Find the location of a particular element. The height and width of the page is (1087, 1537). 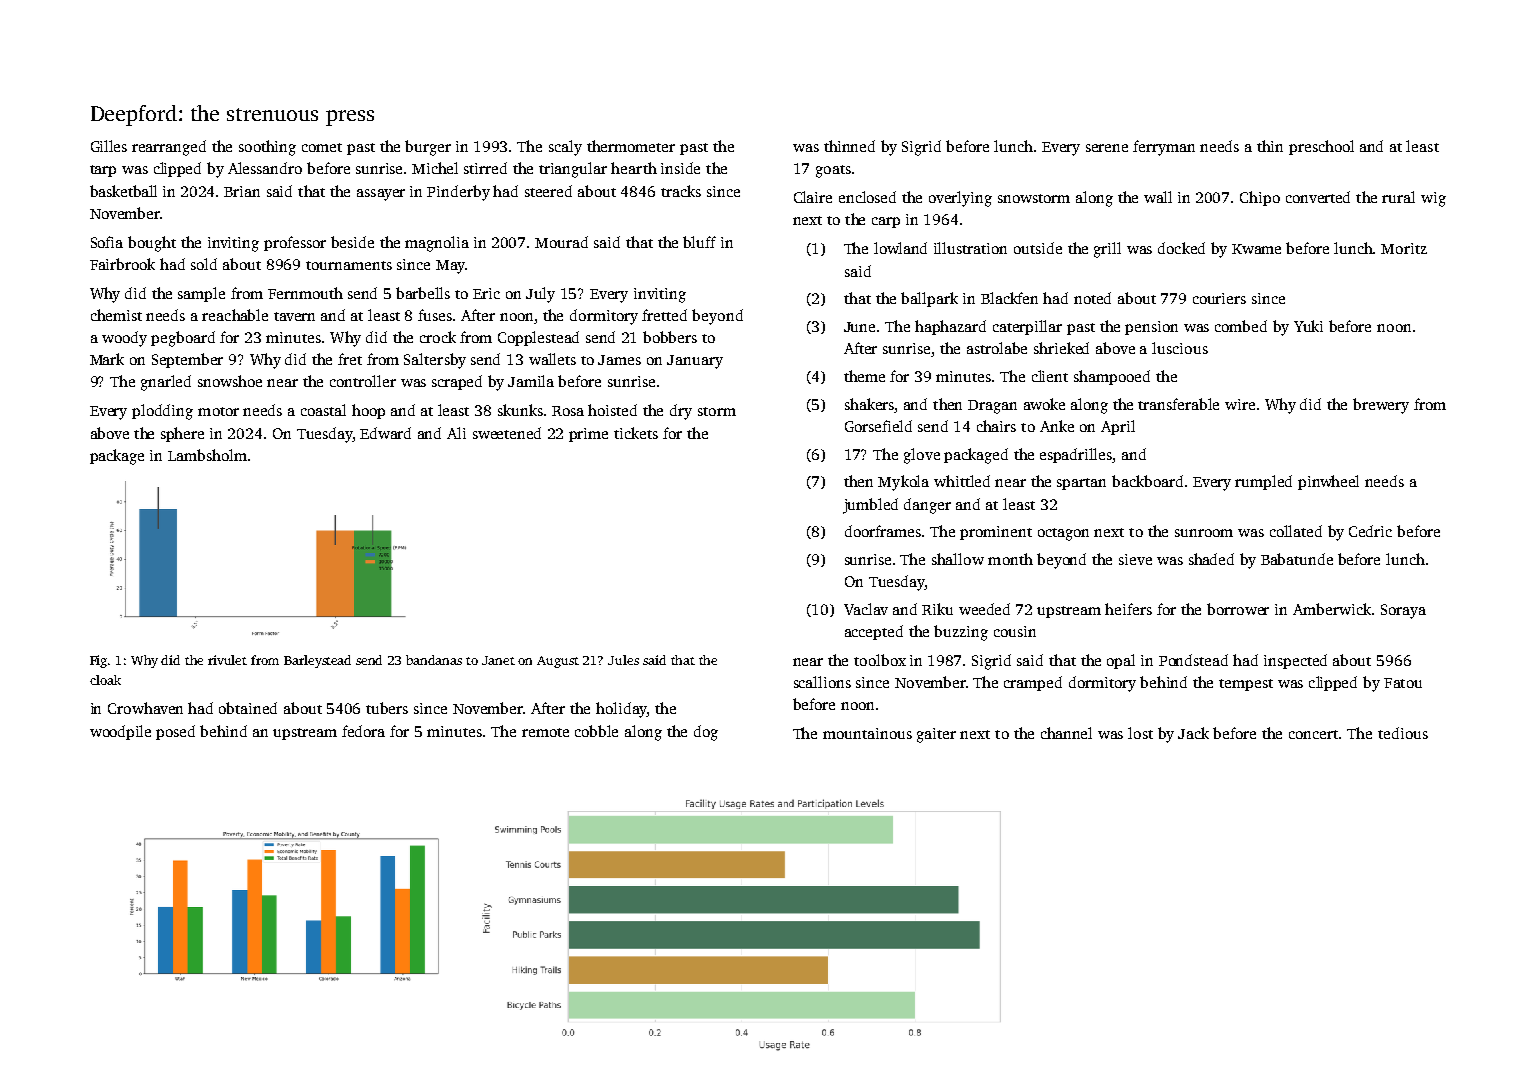

fuses is located at coordinates (435, 315).
